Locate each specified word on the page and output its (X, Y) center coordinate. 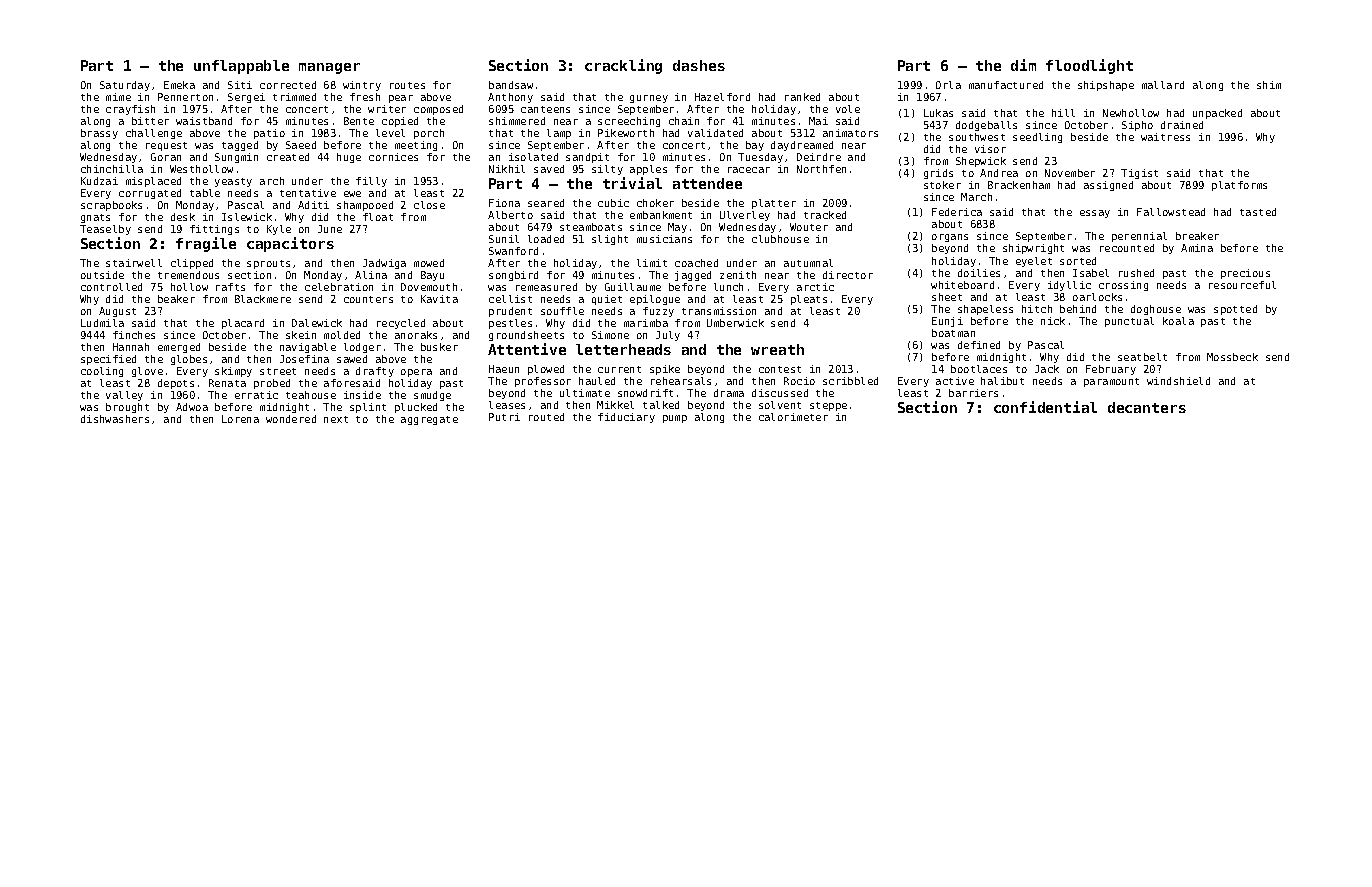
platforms (1239, 186)
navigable (308, 348)
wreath (777, 349)
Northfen (821, 169)
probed (272, 384)
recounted (1127, 248)
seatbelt (1142, 357)
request (166, 146)
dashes (699, 65)
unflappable (241, 67)
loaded (546, 239)
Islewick (247, 217)
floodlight (1089, 66)
